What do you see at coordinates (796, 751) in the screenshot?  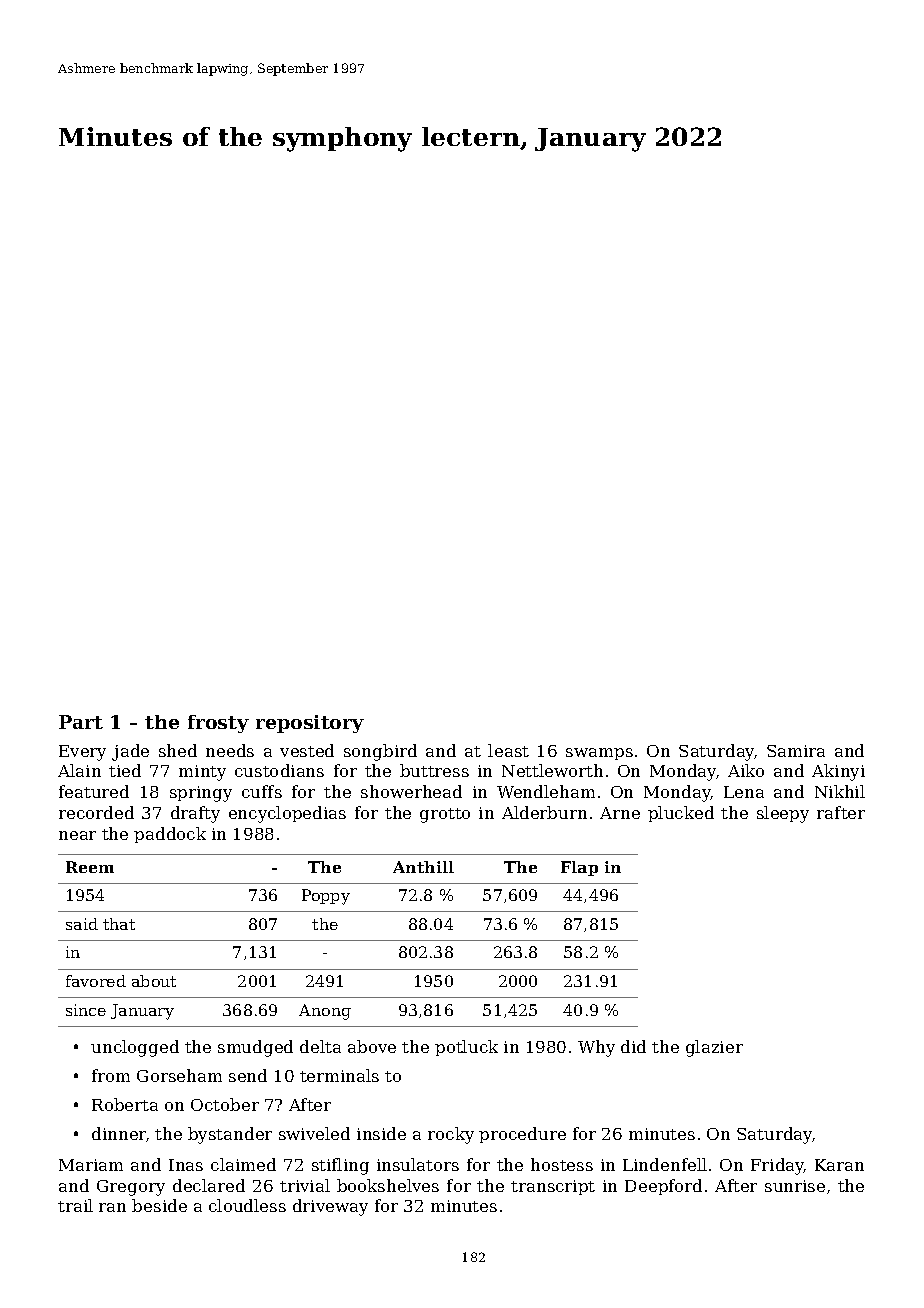 I see `Samira` at bounding box center [796, 751].
